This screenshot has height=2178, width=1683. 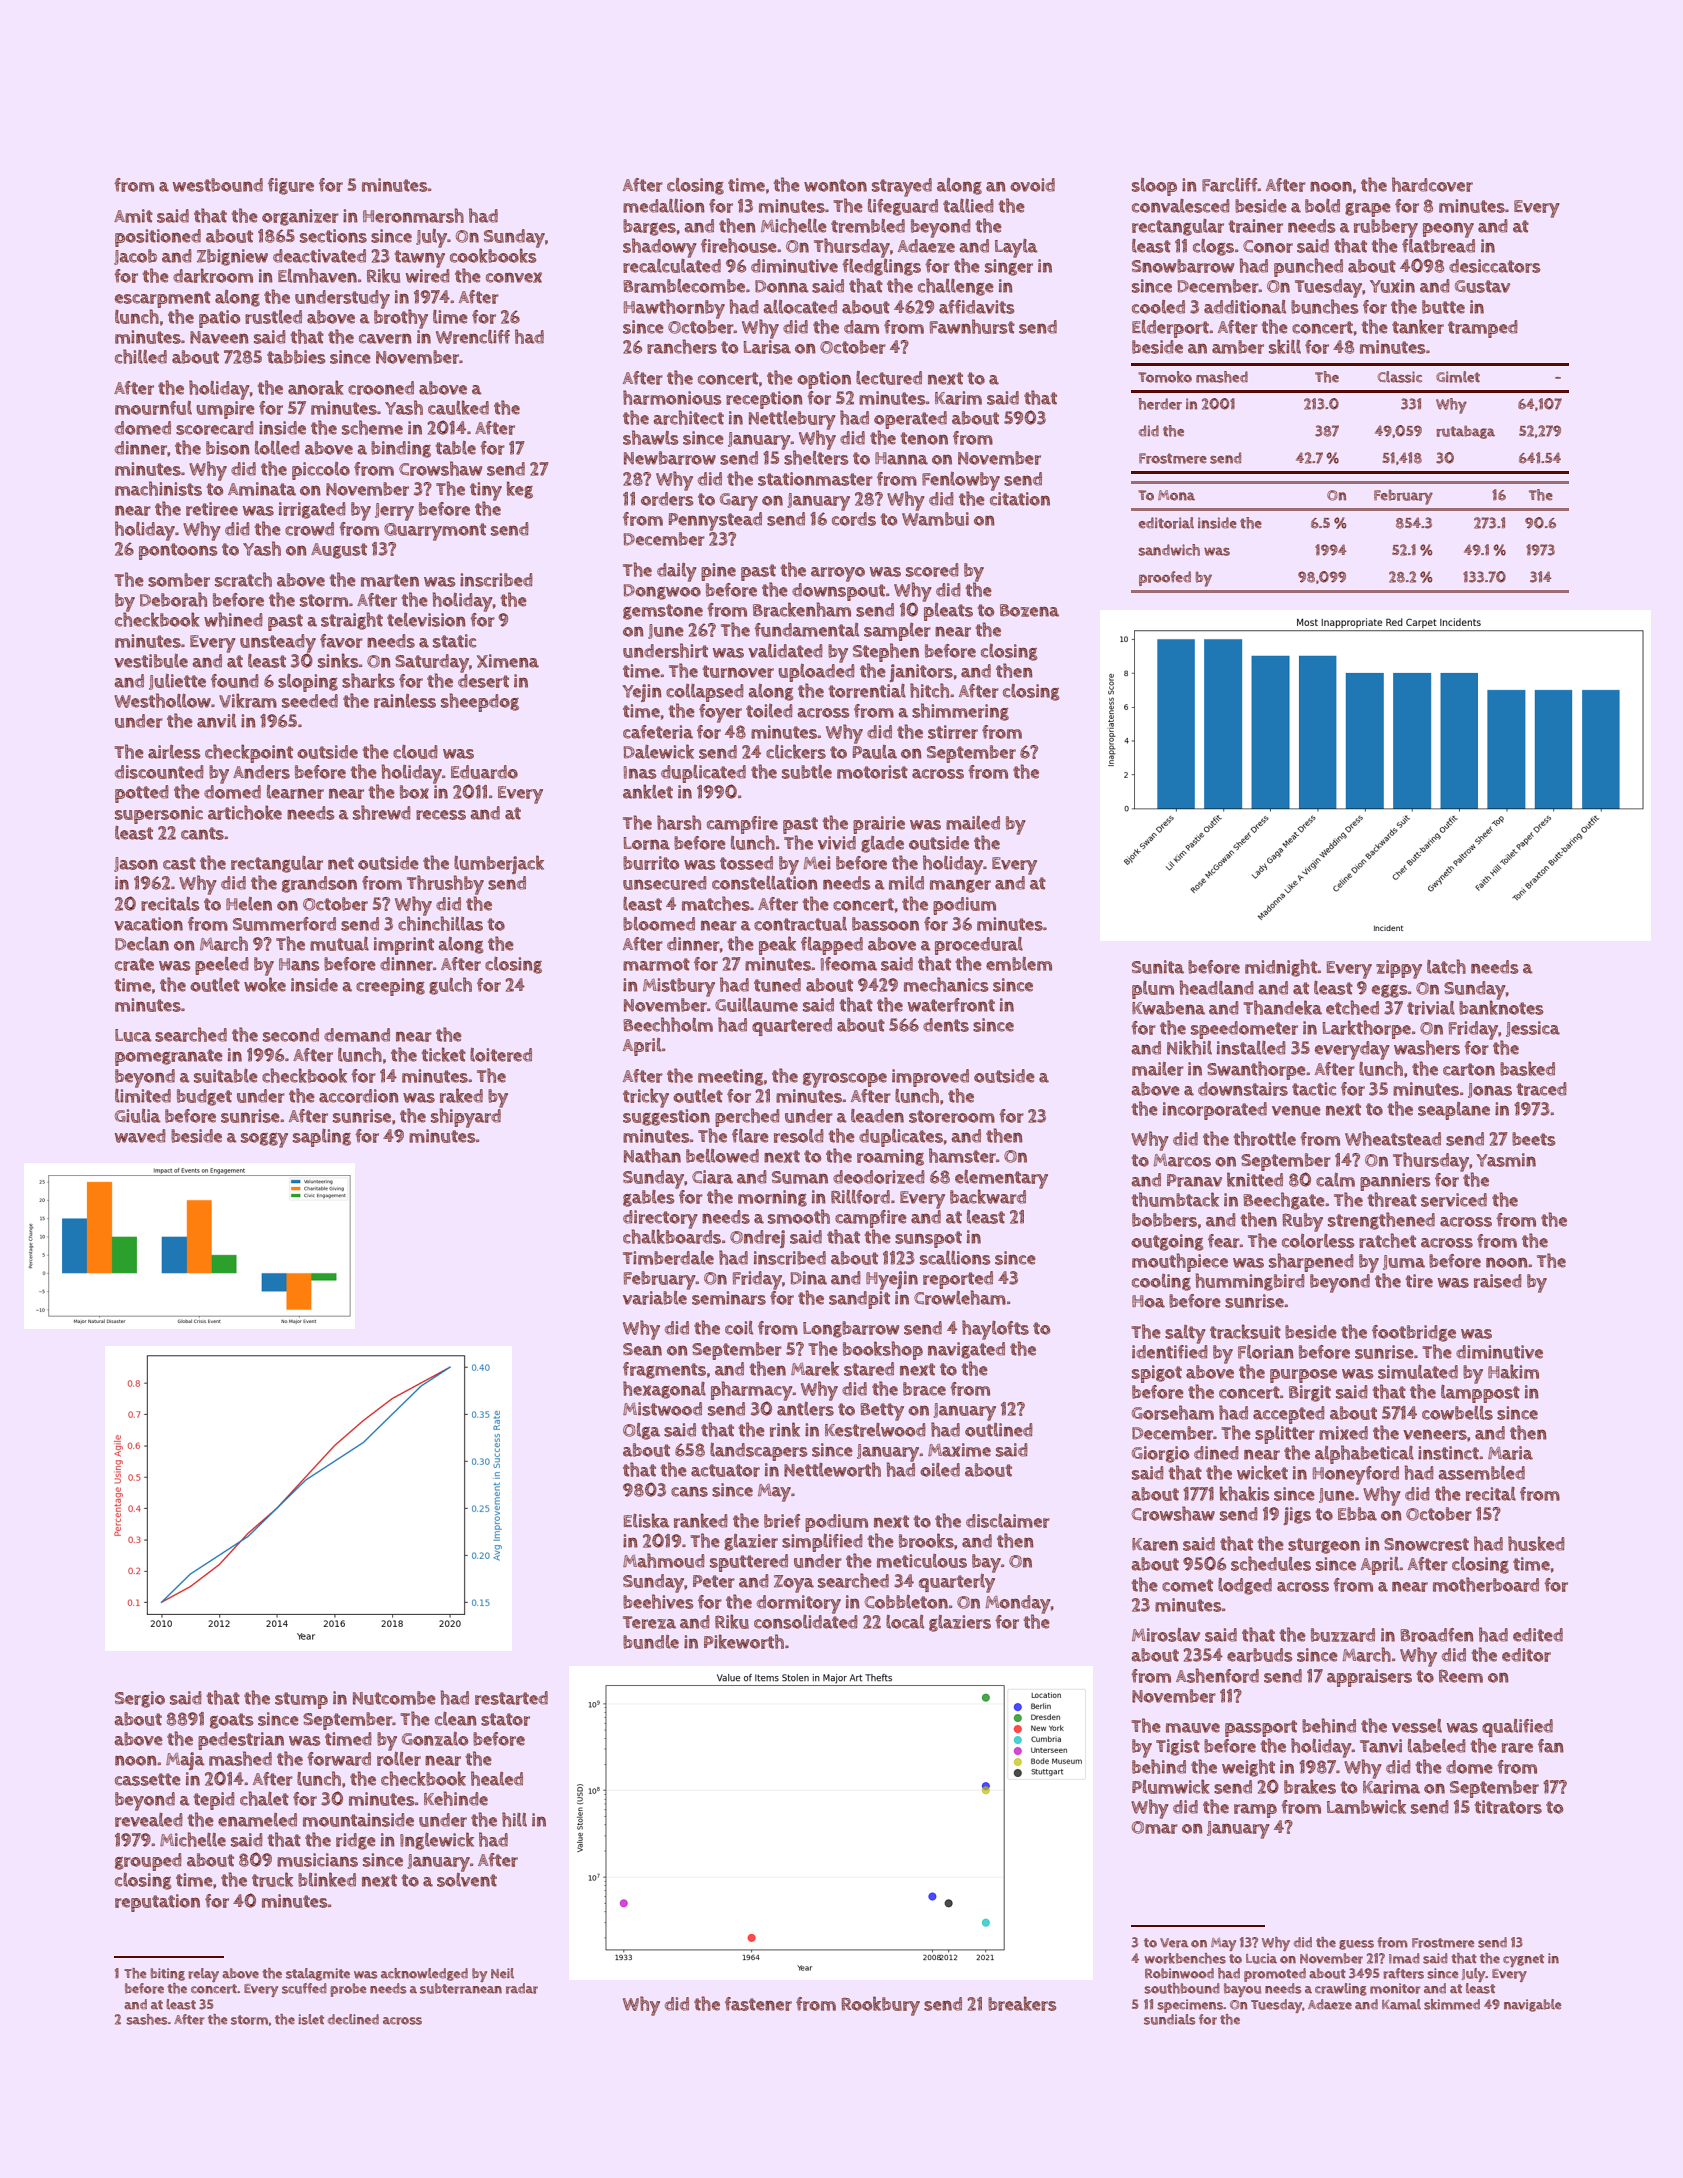 I want to click on Rookbury, so click(x=881, y=2006).
